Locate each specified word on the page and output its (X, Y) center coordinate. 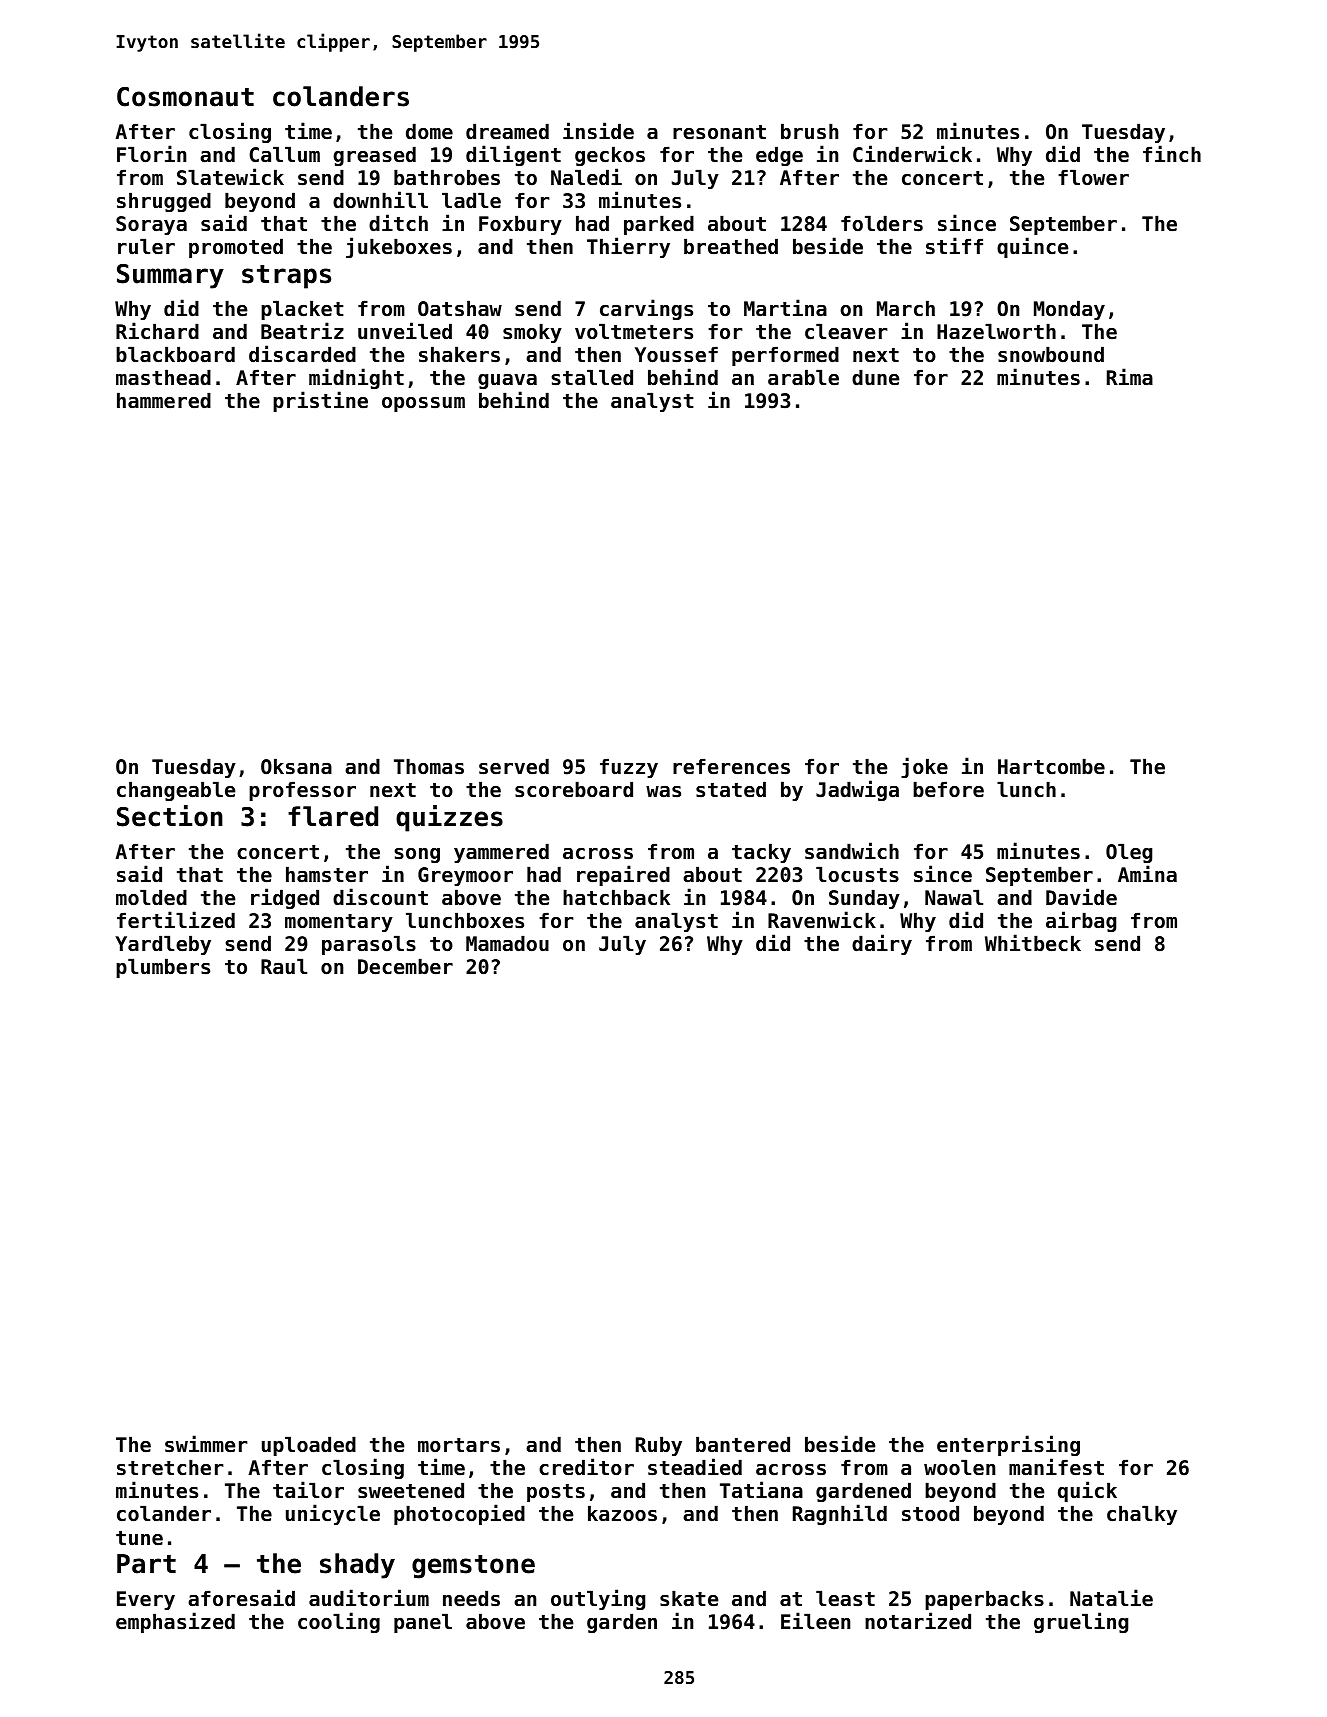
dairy (882, 944)
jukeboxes (399, 247)
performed (785, 356)
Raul (284, 966)
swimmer (206, 1444)
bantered (743, 1444)
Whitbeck (1033, 943)
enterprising (1008, 1445)
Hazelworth (996, 331)
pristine (320, 401)
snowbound (1051, 354)
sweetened (411, 1490)
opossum (423, 404)
